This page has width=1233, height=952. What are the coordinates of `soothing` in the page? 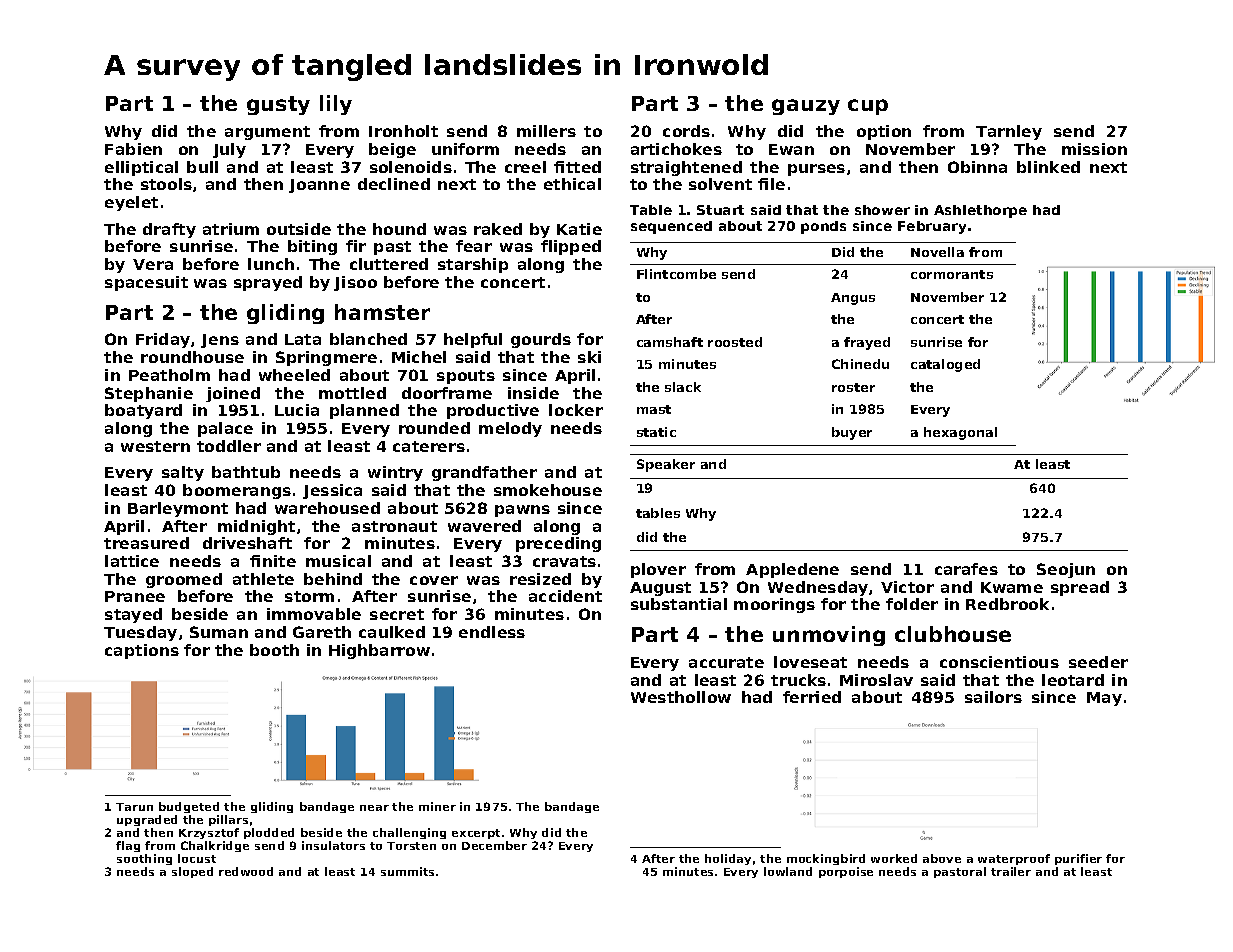 It's located at (144, 859).
